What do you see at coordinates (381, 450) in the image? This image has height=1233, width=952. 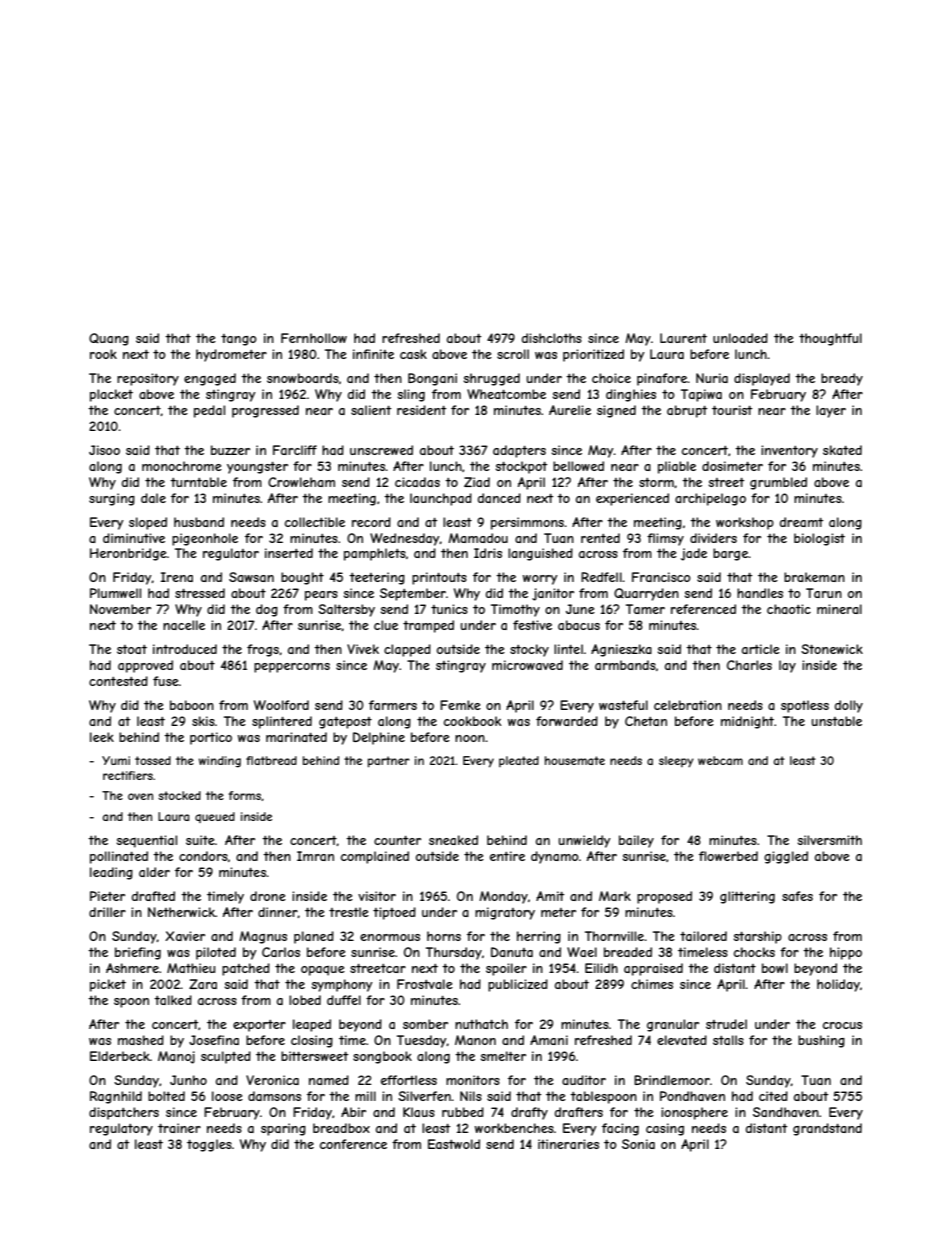 I see `unscrewed` at bounding box center [381, 450].
